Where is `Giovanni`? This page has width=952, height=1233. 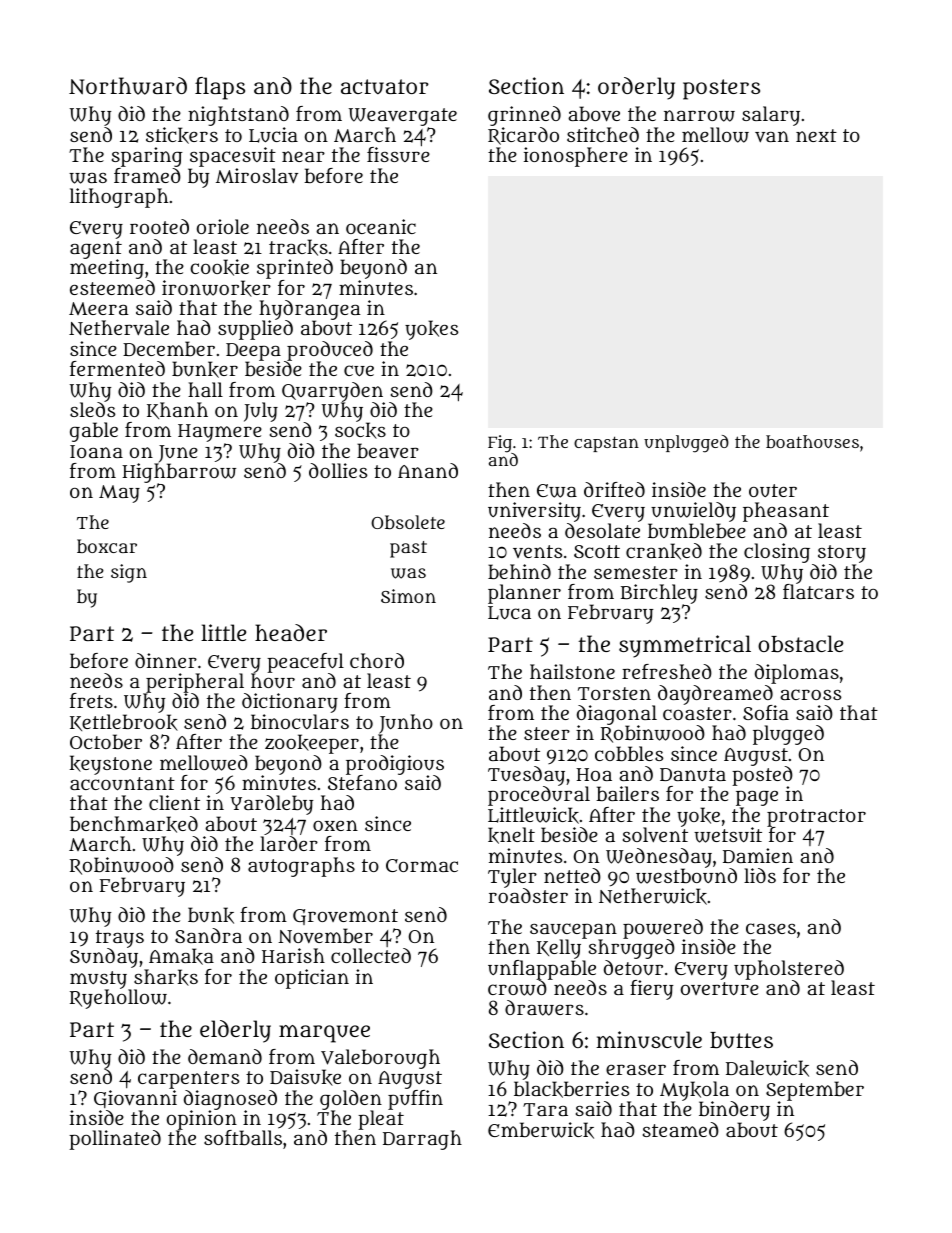 Giovanni is located at coordinates (135, 1099).
